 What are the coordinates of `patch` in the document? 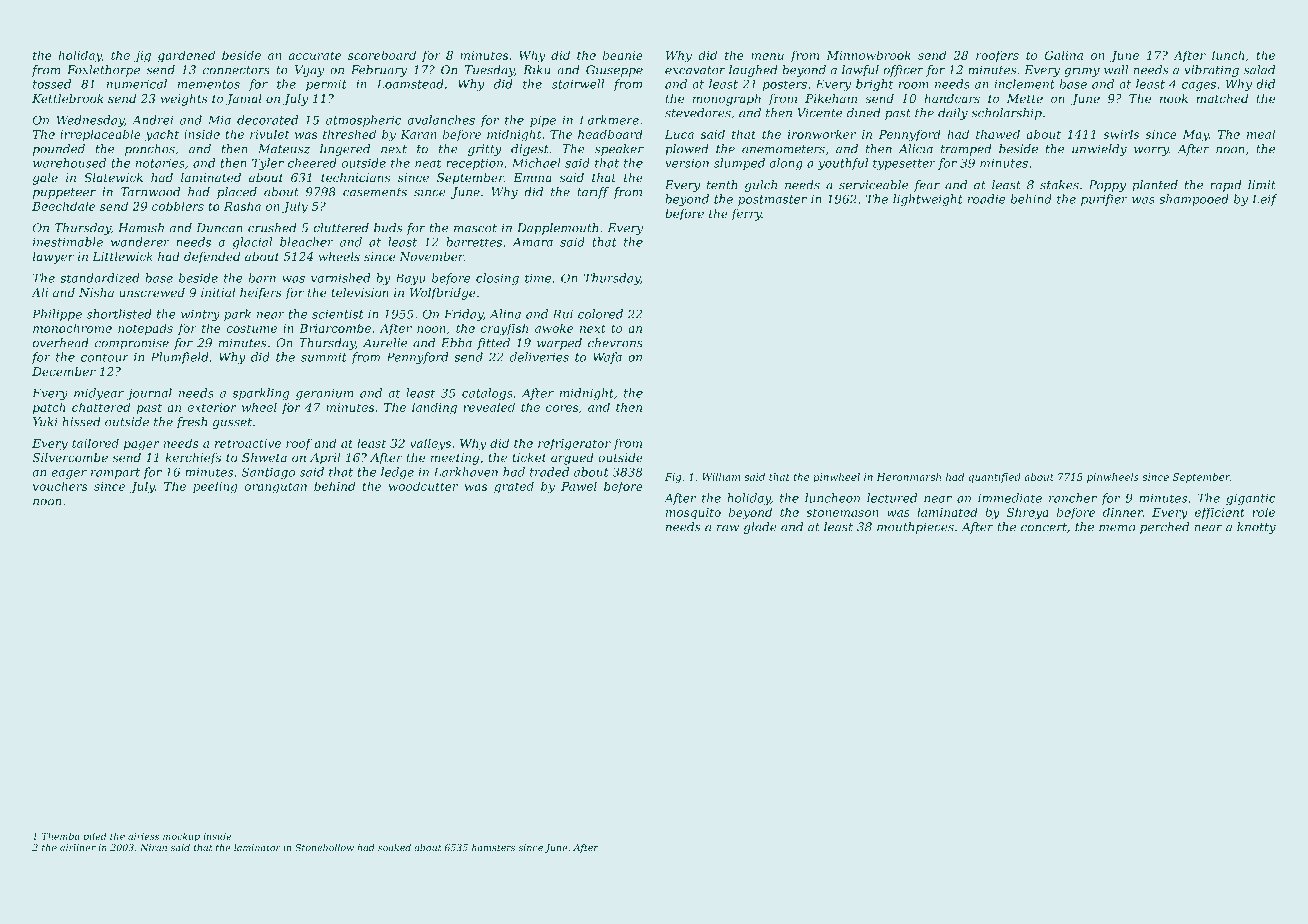 It's located at (49, 408).
